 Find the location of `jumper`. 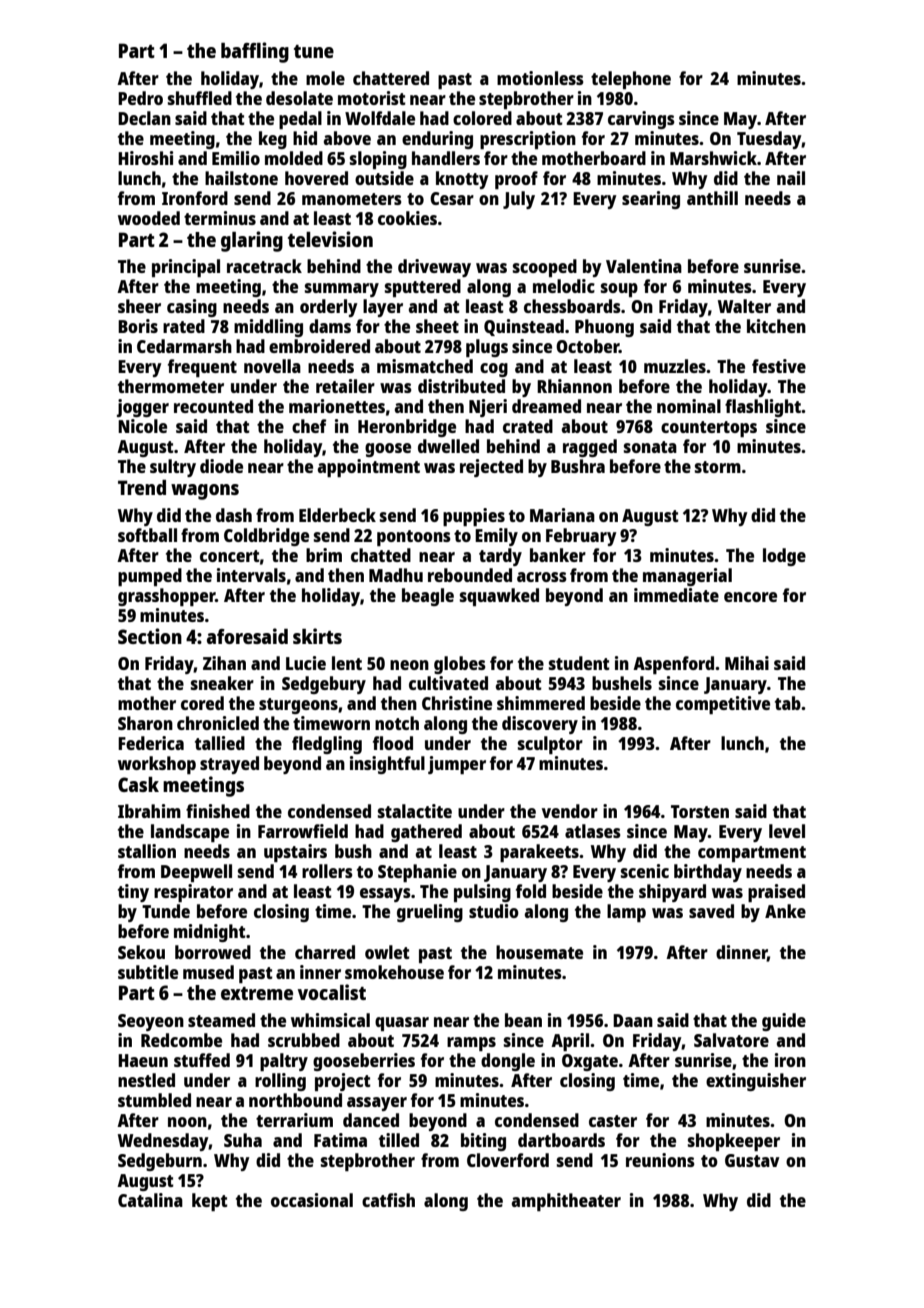

jumper is located at coordinates (457, 765).
